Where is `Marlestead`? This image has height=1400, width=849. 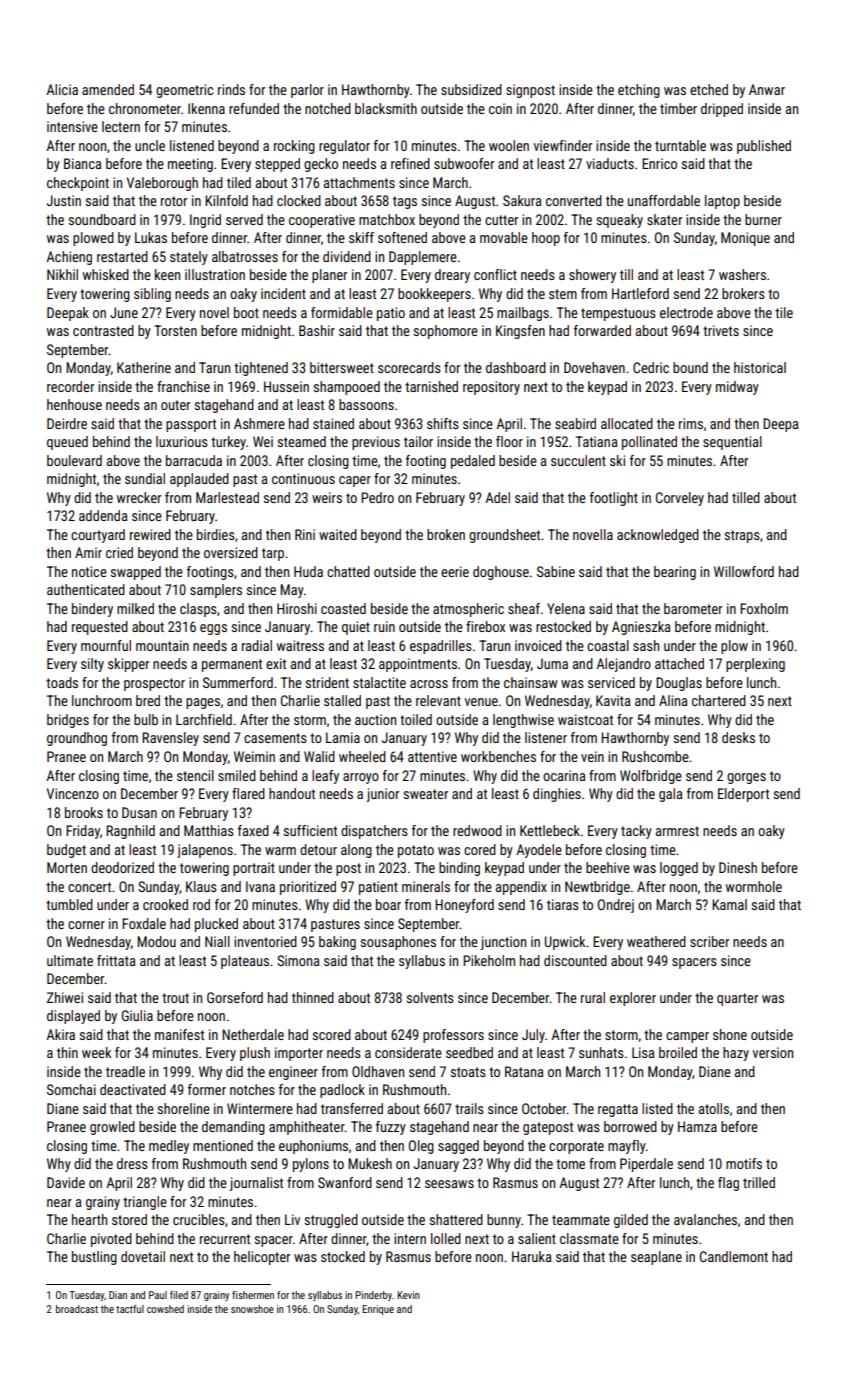
Marlestead is located at coordinates (227, 497).
